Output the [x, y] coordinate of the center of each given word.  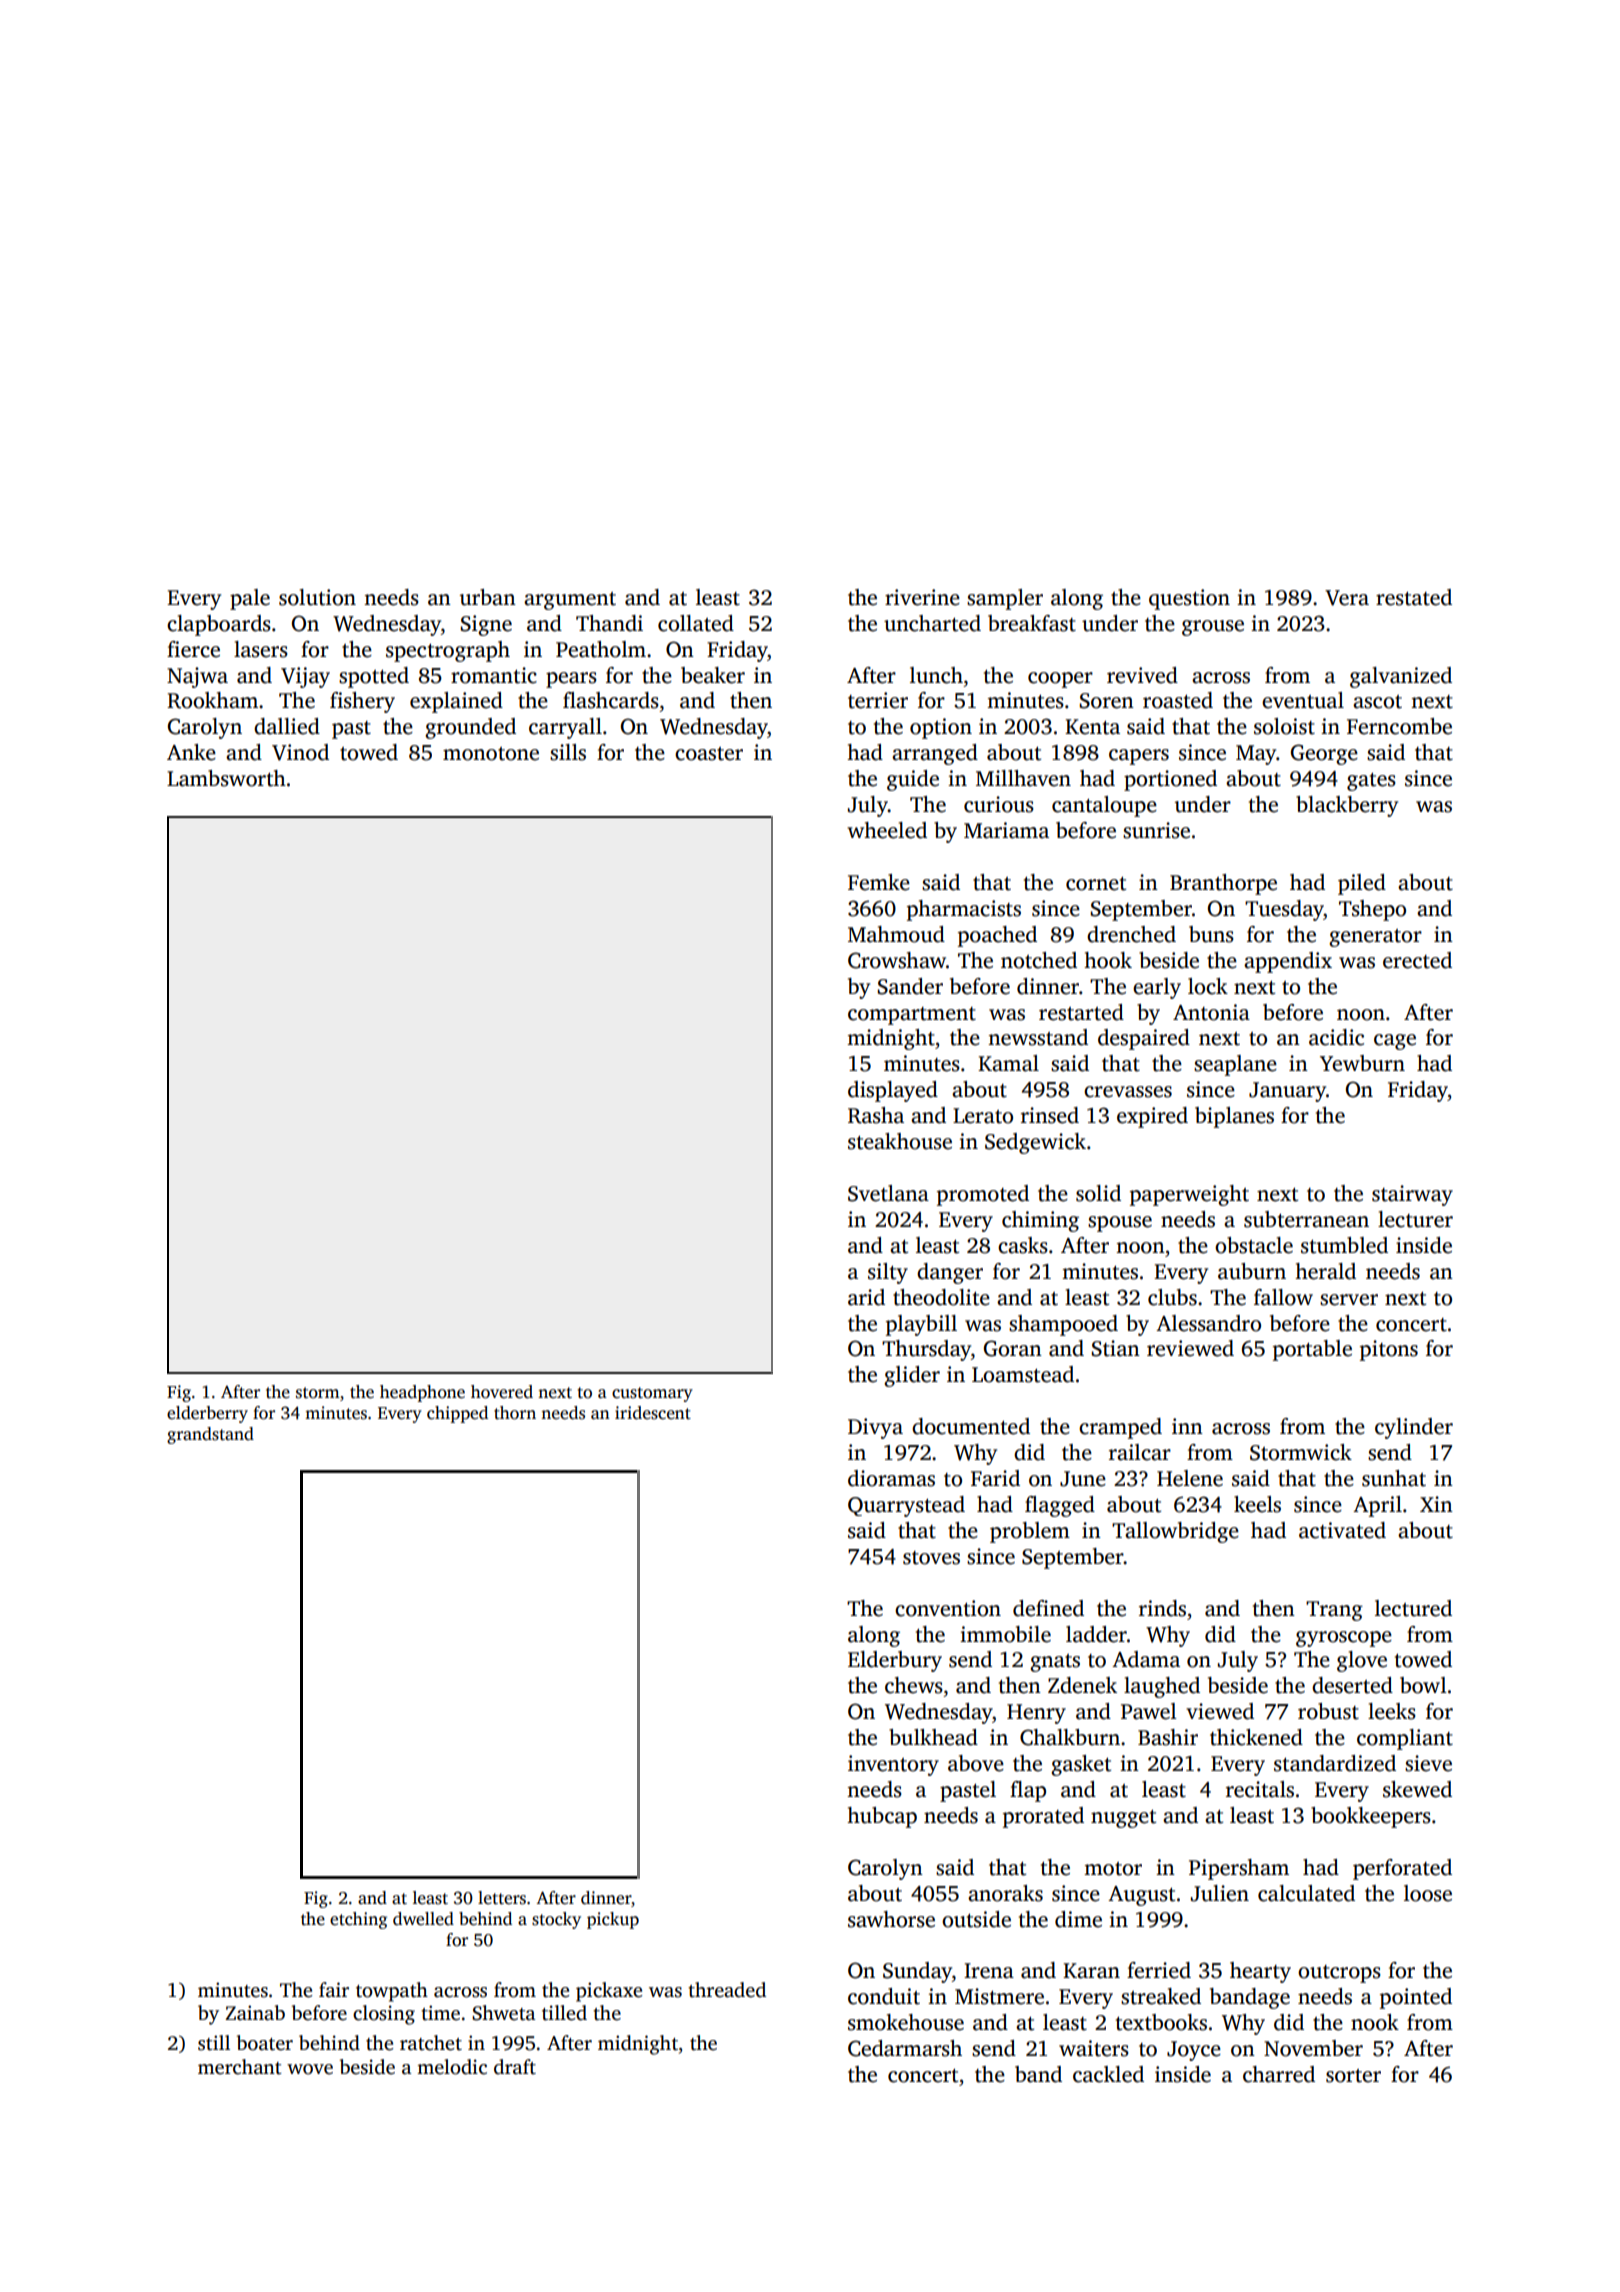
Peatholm [601, 649]
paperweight [1189, 1195]
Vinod [300, 752]
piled [1362, 884]
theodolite [941, 1297]
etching [358, 1920]
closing [384, 2015]
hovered [502, 1392]
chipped [457, 1414]
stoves [931, 1558]
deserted [1352, 1685]
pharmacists [964, 910]
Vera [1347, 598]
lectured [1413, 1608]
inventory [893, 1765]
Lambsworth [226, 778]
